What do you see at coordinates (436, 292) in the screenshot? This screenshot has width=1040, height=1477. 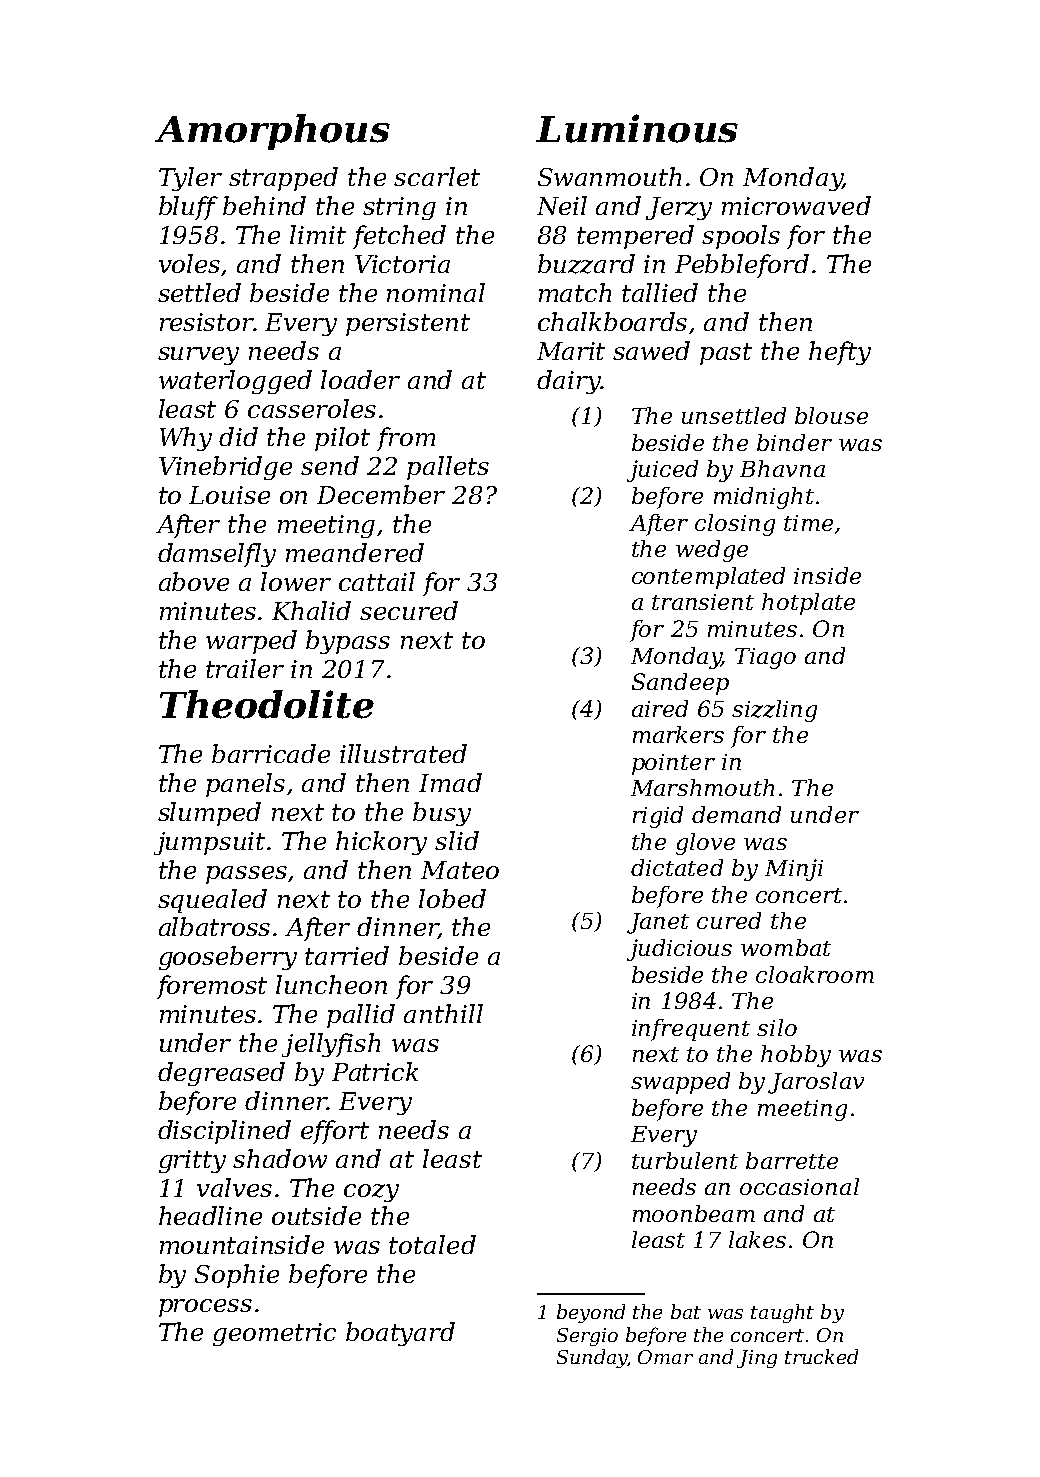 I see `nominal` at bounding box center [436, 292].
